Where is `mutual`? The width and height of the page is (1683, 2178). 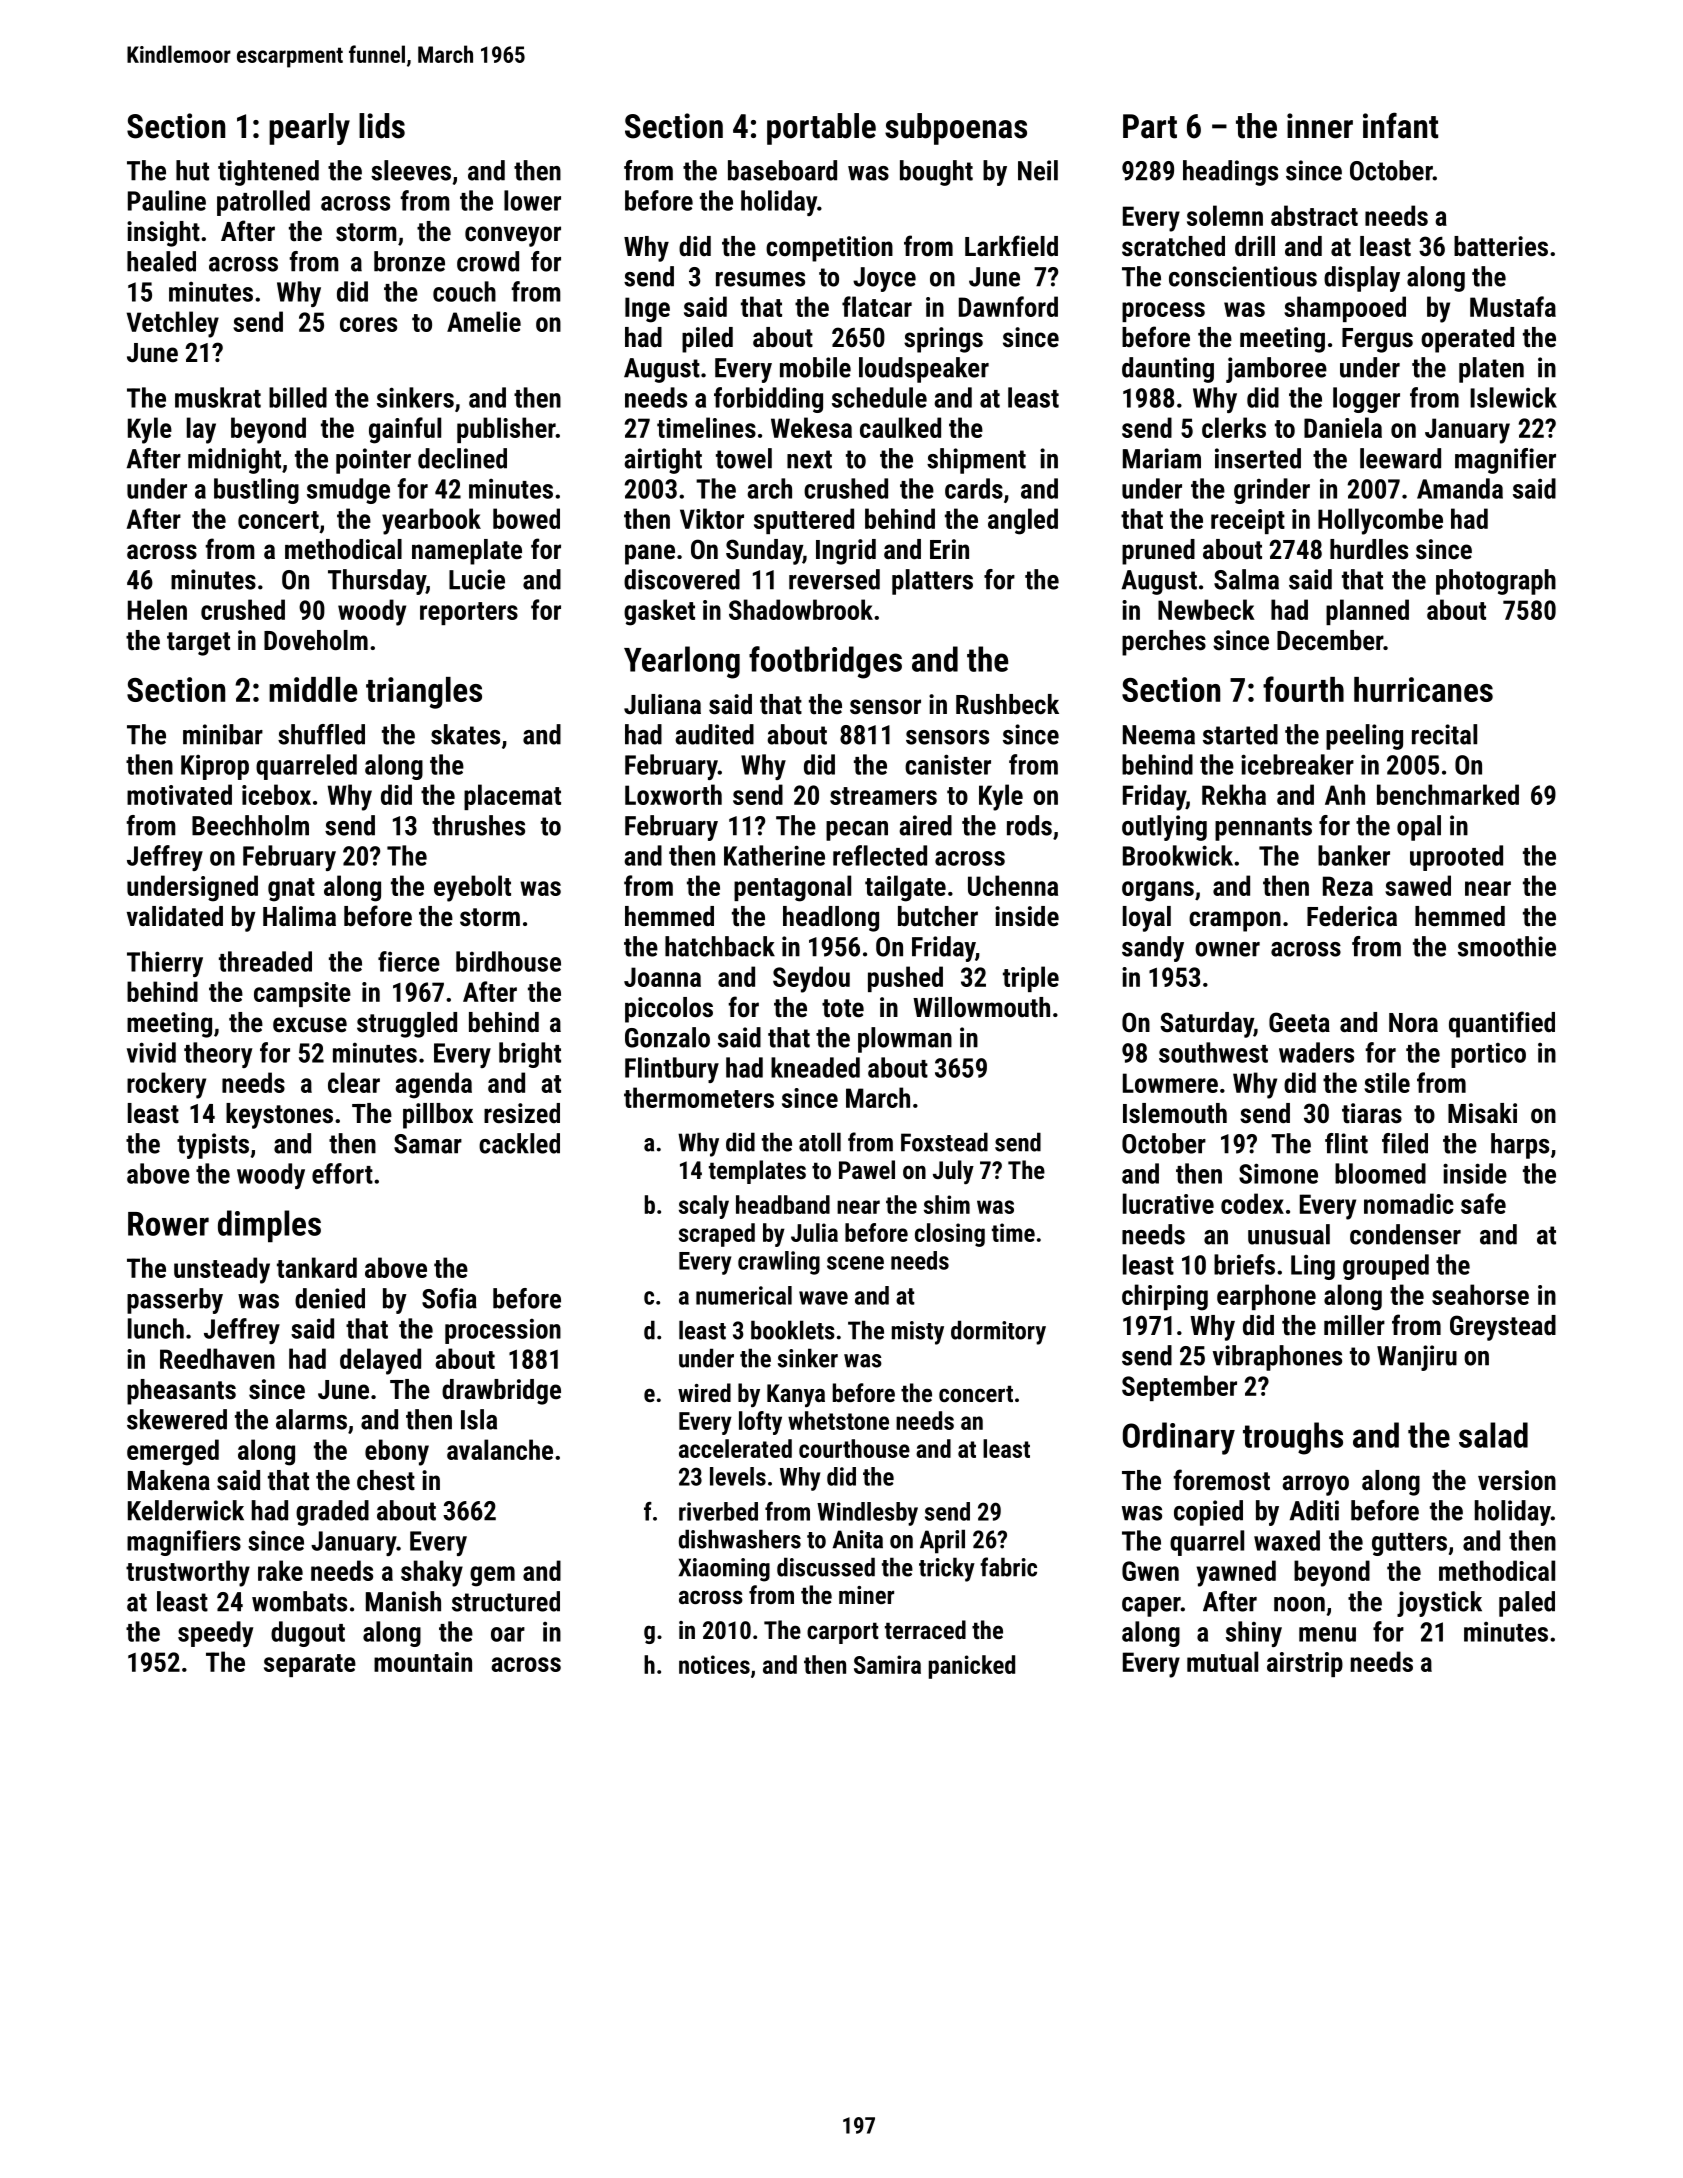 mutual is located at coordinates (1222, 1661).
